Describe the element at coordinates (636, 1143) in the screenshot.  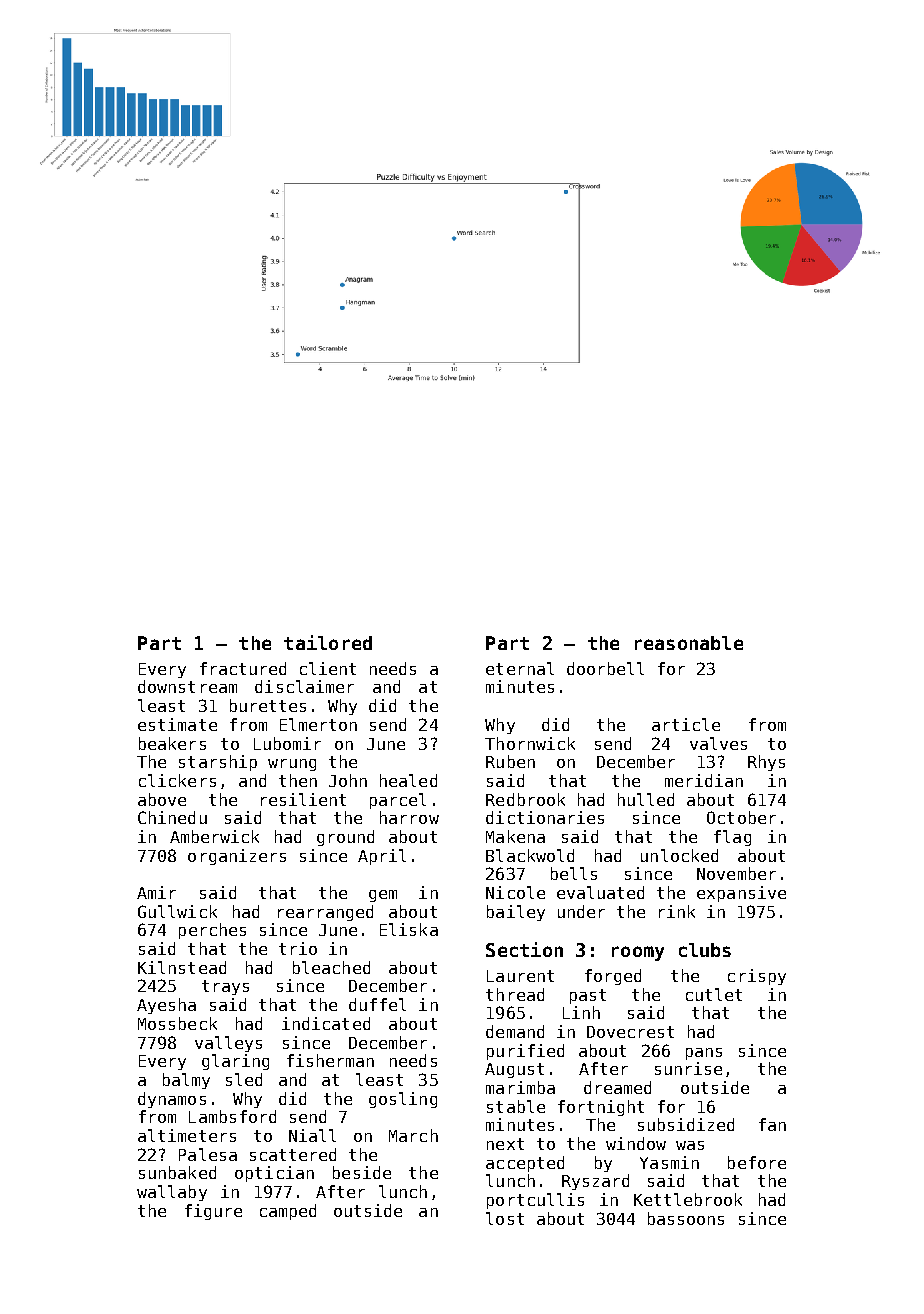
I see `window` at that location.
